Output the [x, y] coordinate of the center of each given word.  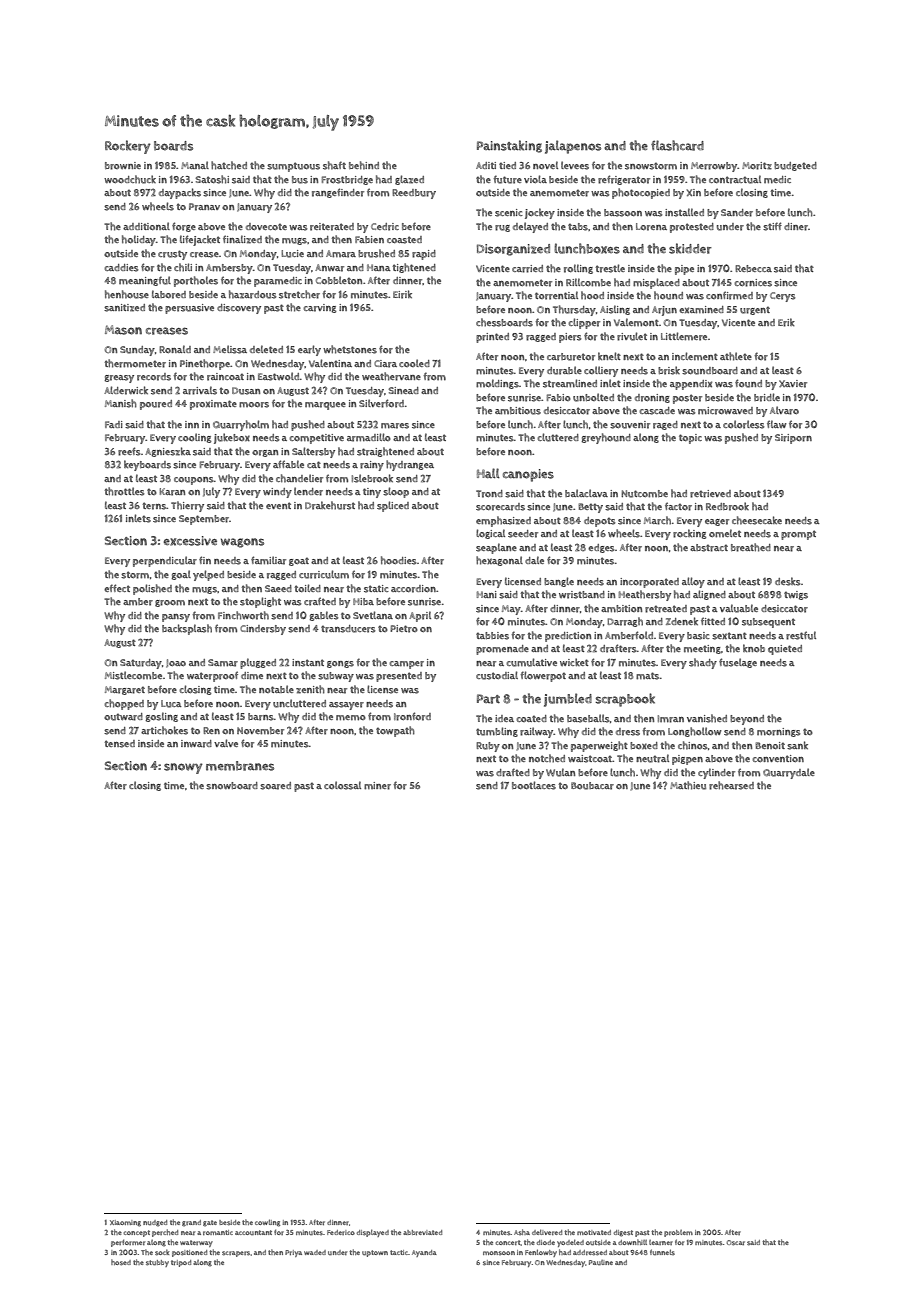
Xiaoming [125, 1223]
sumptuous [293, 167]
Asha [522, 1232]
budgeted [795, 166]
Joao [176, 663]
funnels [662, 1252]
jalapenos [573, 147]
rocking [689, 534]
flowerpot [543, 676]
